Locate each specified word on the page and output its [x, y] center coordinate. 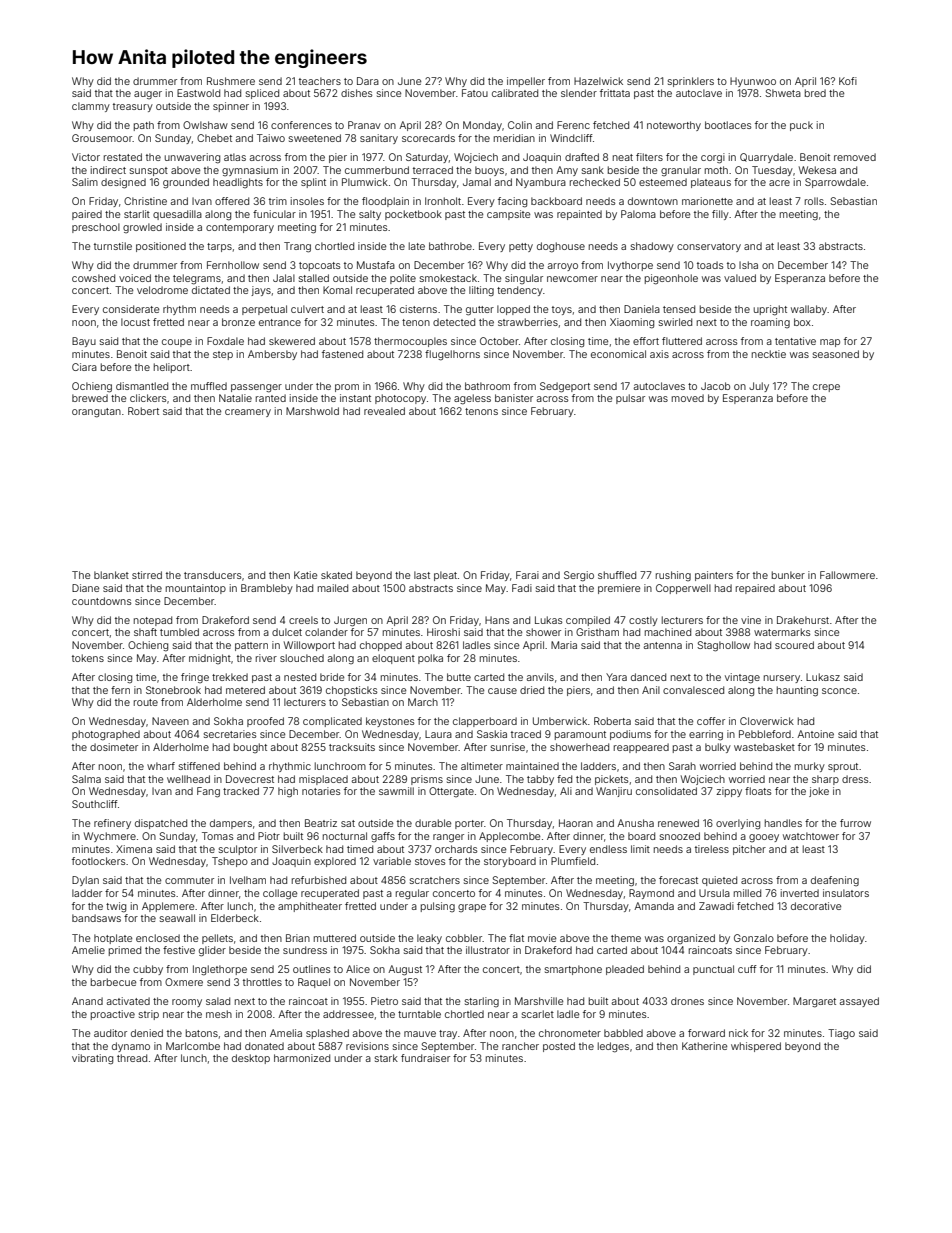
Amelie [88, 950]
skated [336, 575]
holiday [847, 939]
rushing [673, 576]
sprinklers [691, 82]
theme [626, 938]
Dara [368, 81]
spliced [262, 94]
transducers [212, 575]
